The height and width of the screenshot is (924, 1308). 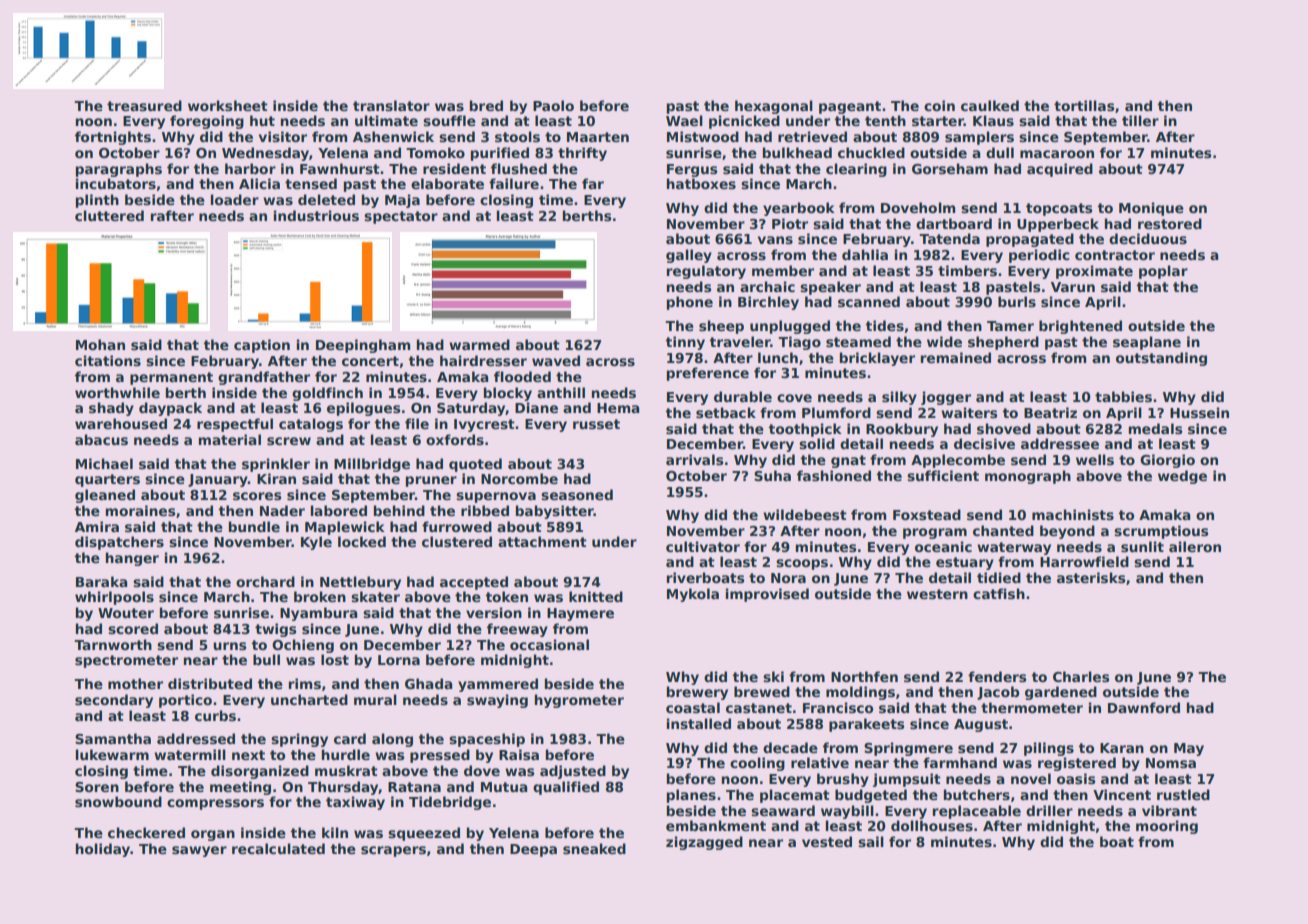 What do you see at coordinates (1167, 827) in the screenshot?
I see `mooring` at bounding box center [1167, 827].
